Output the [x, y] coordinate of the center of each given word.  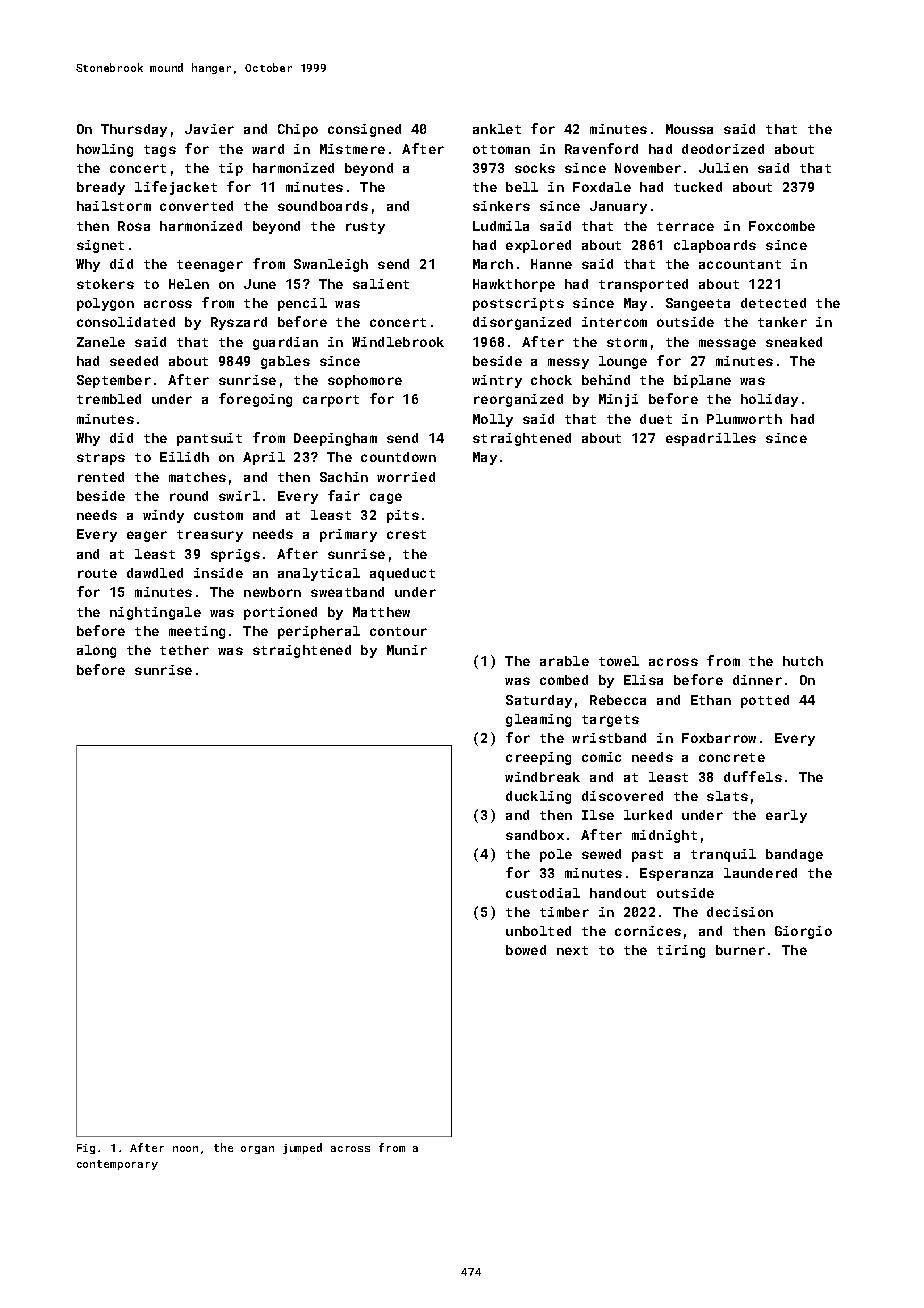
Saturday [539, 701]
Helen [189, 284]
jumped [302, 1148]
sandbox [535, 835]
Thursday [134, 130]
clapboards [715, 246]
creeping [538, 758]
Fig [86, 1149]
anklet [497, 129]
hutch [803, 661]
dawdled [155, 573]
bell [522, 187]
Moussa [689, 129]
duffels [753, 776]
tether [184, 650]
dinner [757, 680]
